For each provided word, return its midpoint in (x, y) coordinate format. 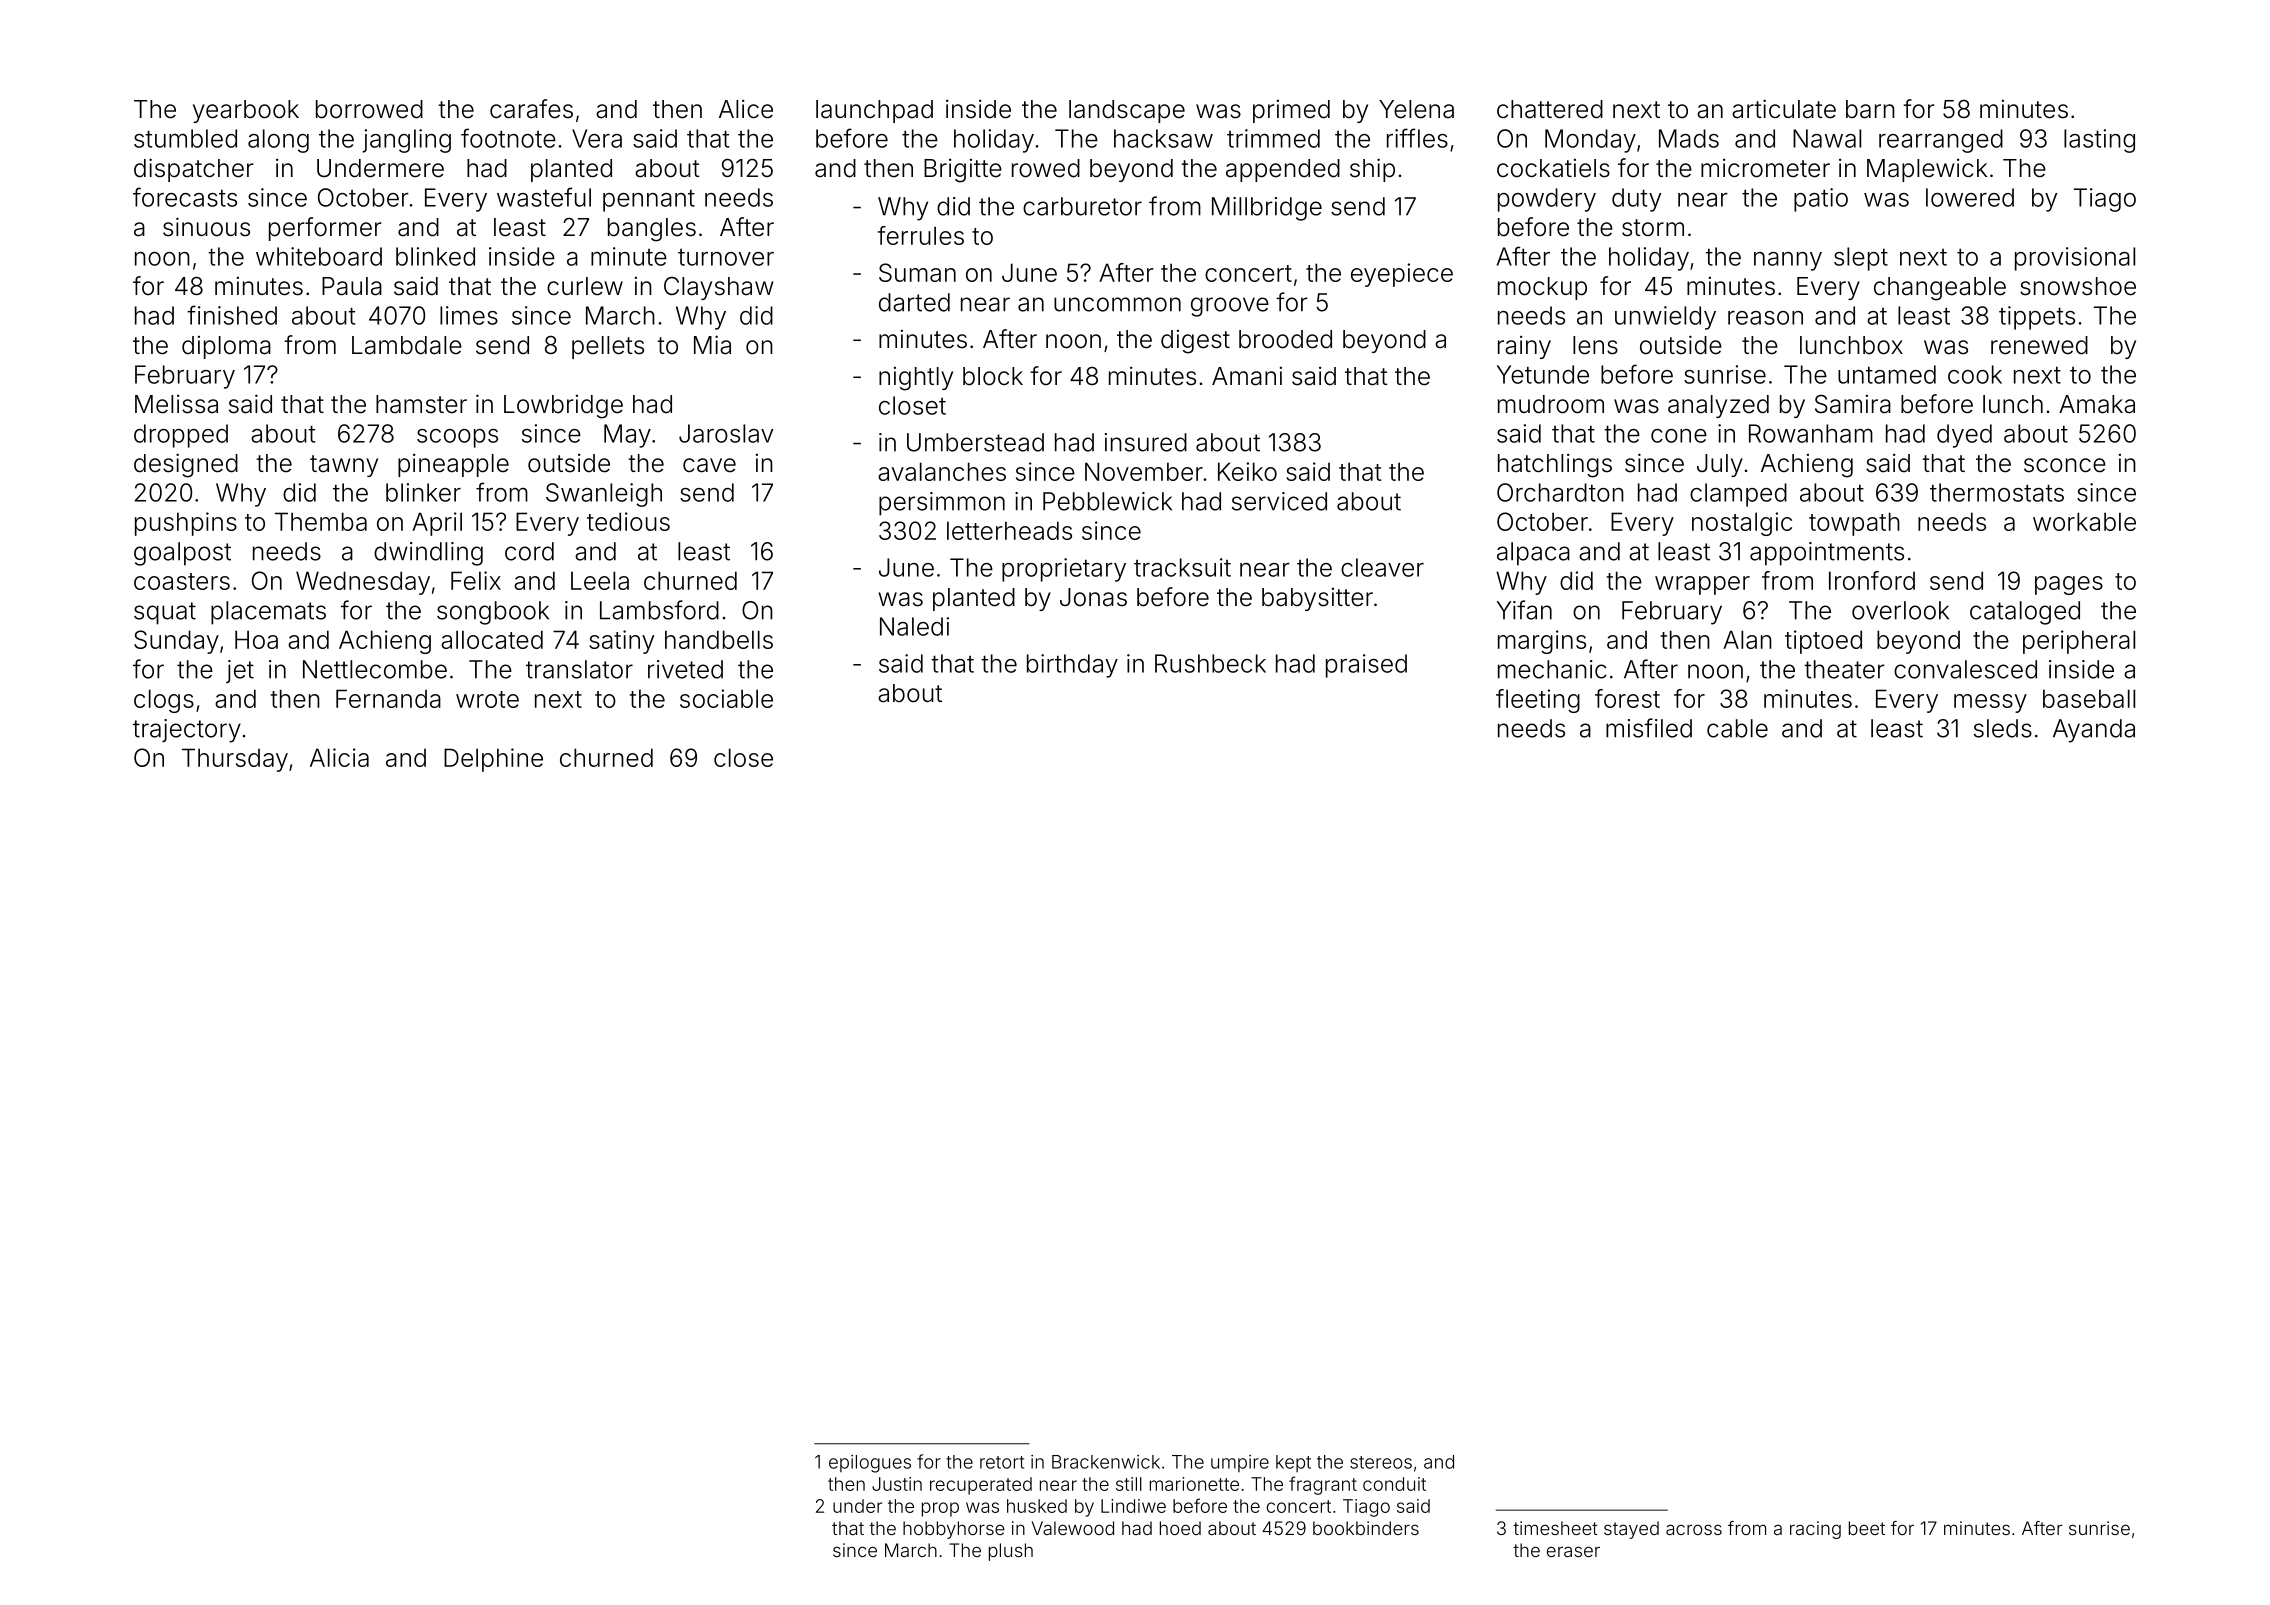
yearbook (246, 111)
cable (1737, 728)
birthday (1072, 666)
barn (1870, 109)
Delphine (493, 760)
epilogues (870, 1464)
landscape (1127, 111)
